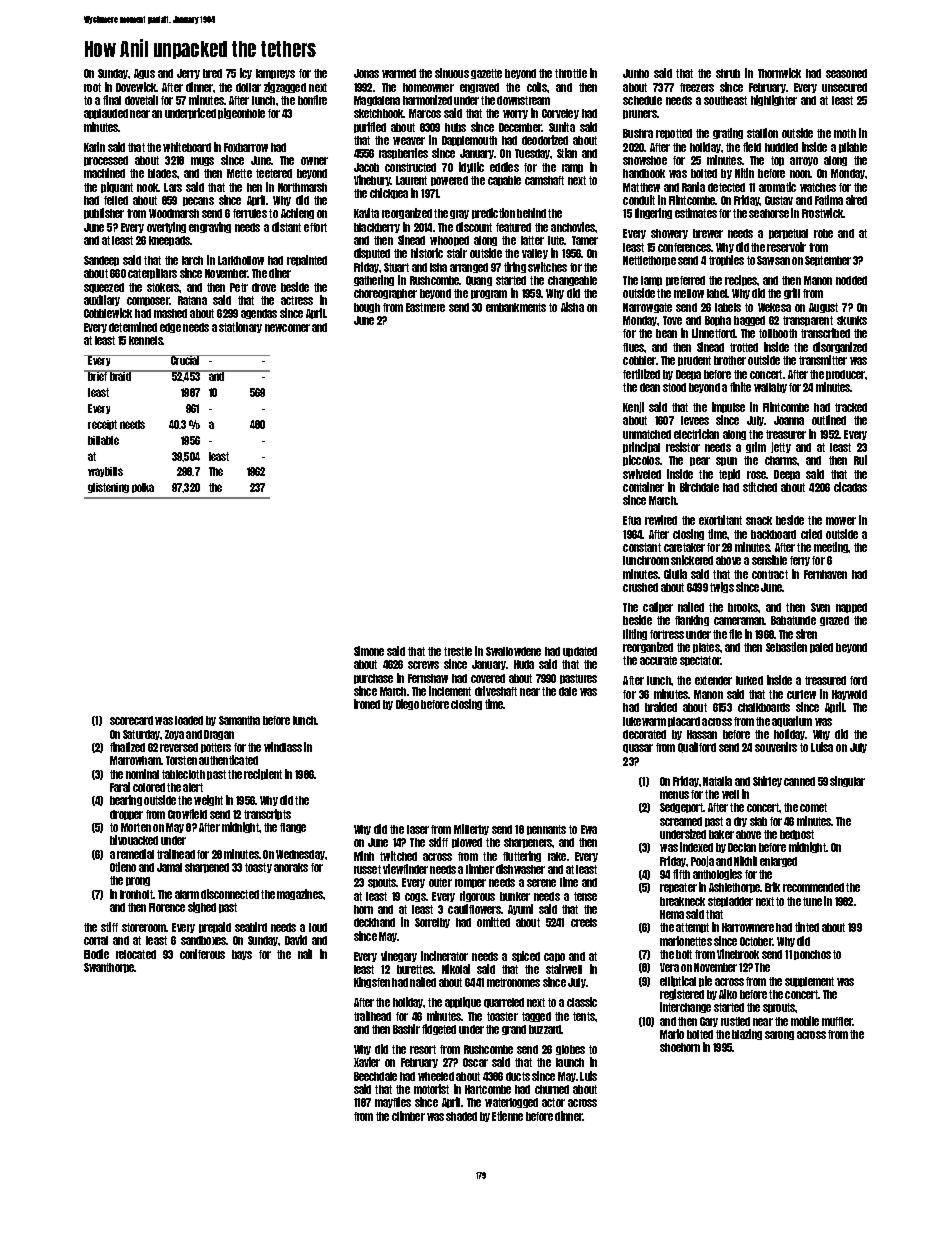 The height and width of the page is (1233, 952). What do you see at coordinates (116, 200) in the page?
I see `felled` at bounding box center [116, 200].
